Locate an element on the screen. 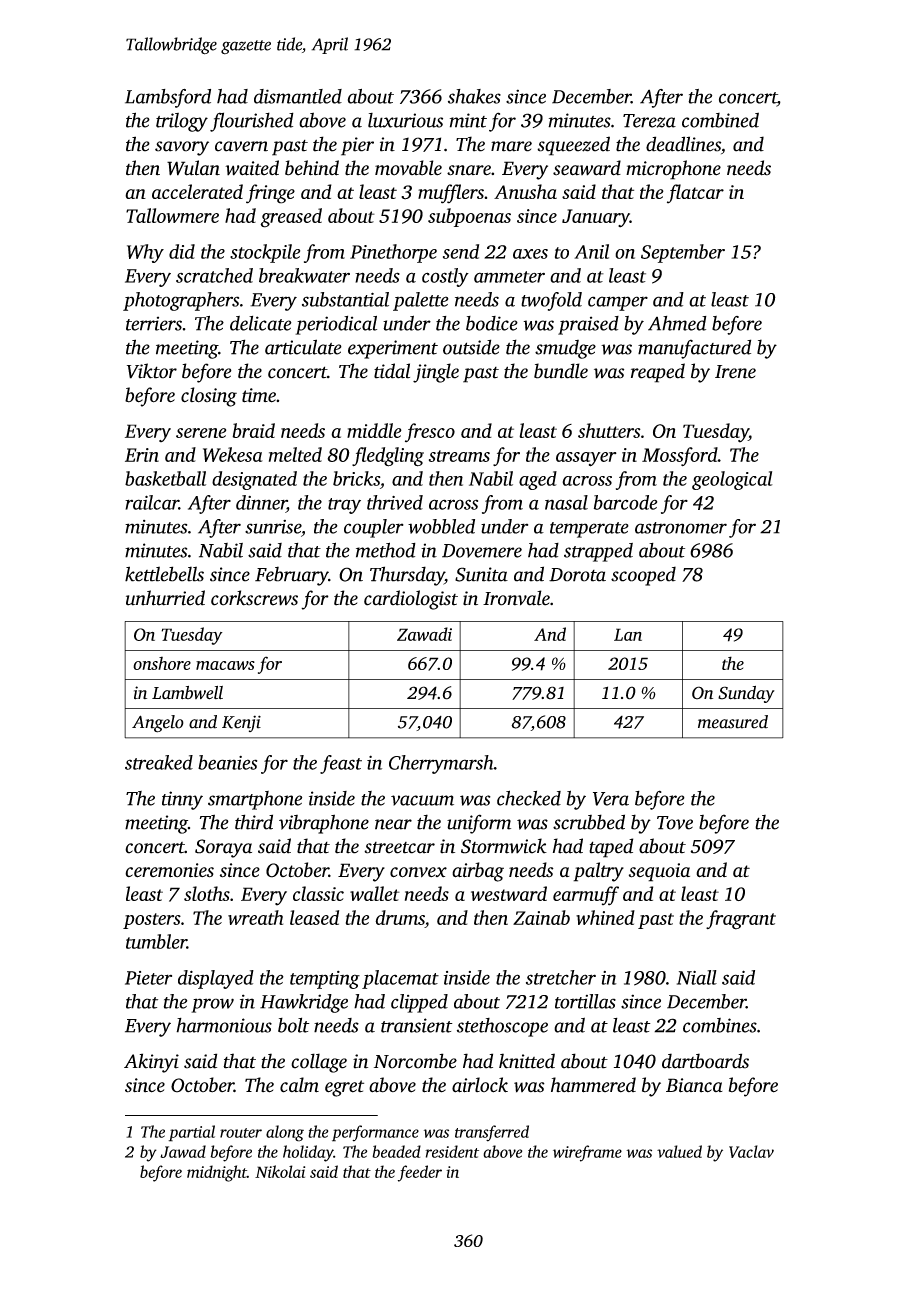 The height and width of the screenshot is (1316, 908). Vera is located at coordinates (611, 799).
